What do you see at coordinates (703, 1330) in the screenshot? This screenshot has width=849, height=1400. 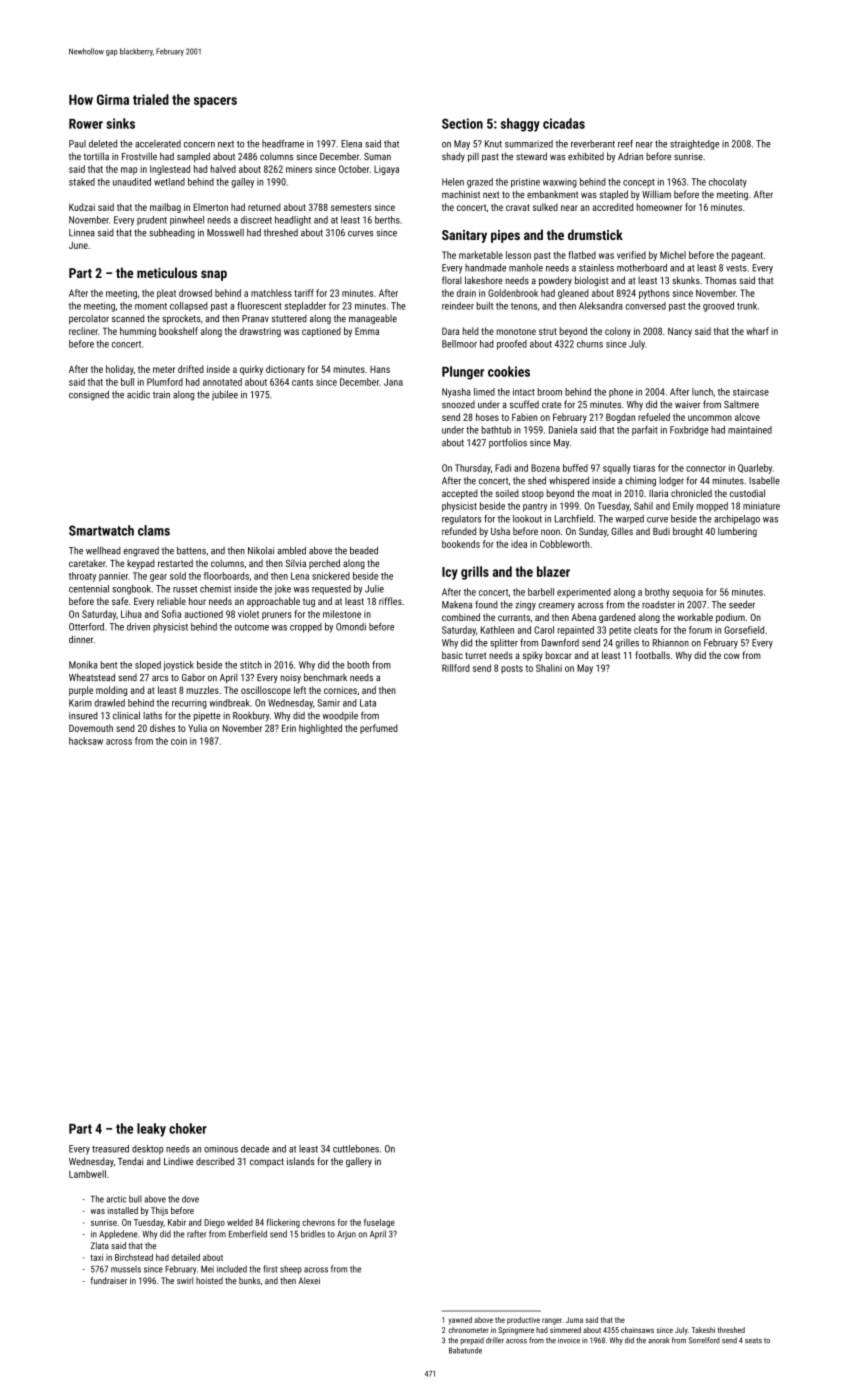 I see `Takeshi` at bounding box center [703, 1330].
